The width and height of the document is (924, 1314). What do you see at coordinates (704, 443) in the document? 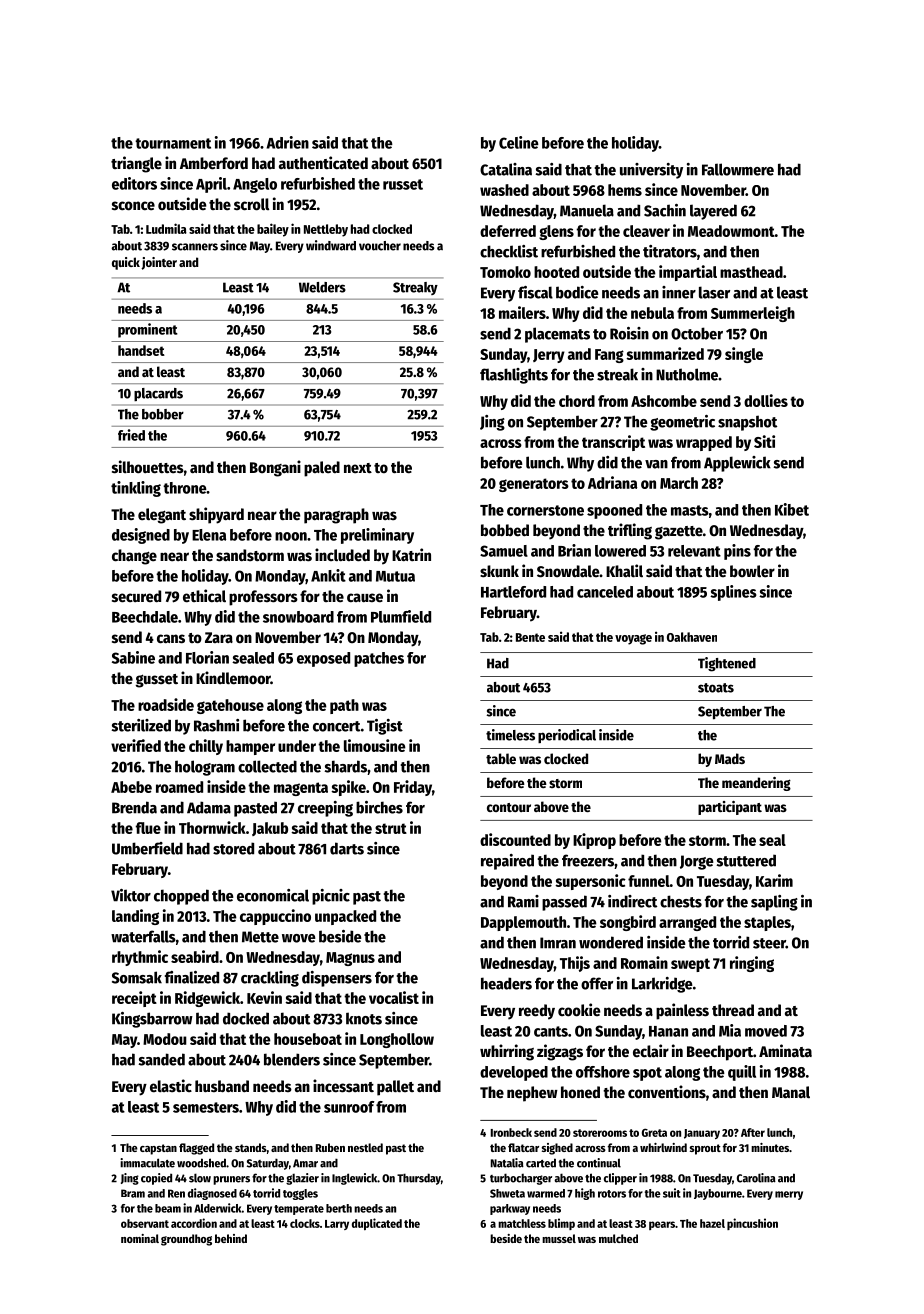
I see `wrapped` at bounding box center [704, 443].
